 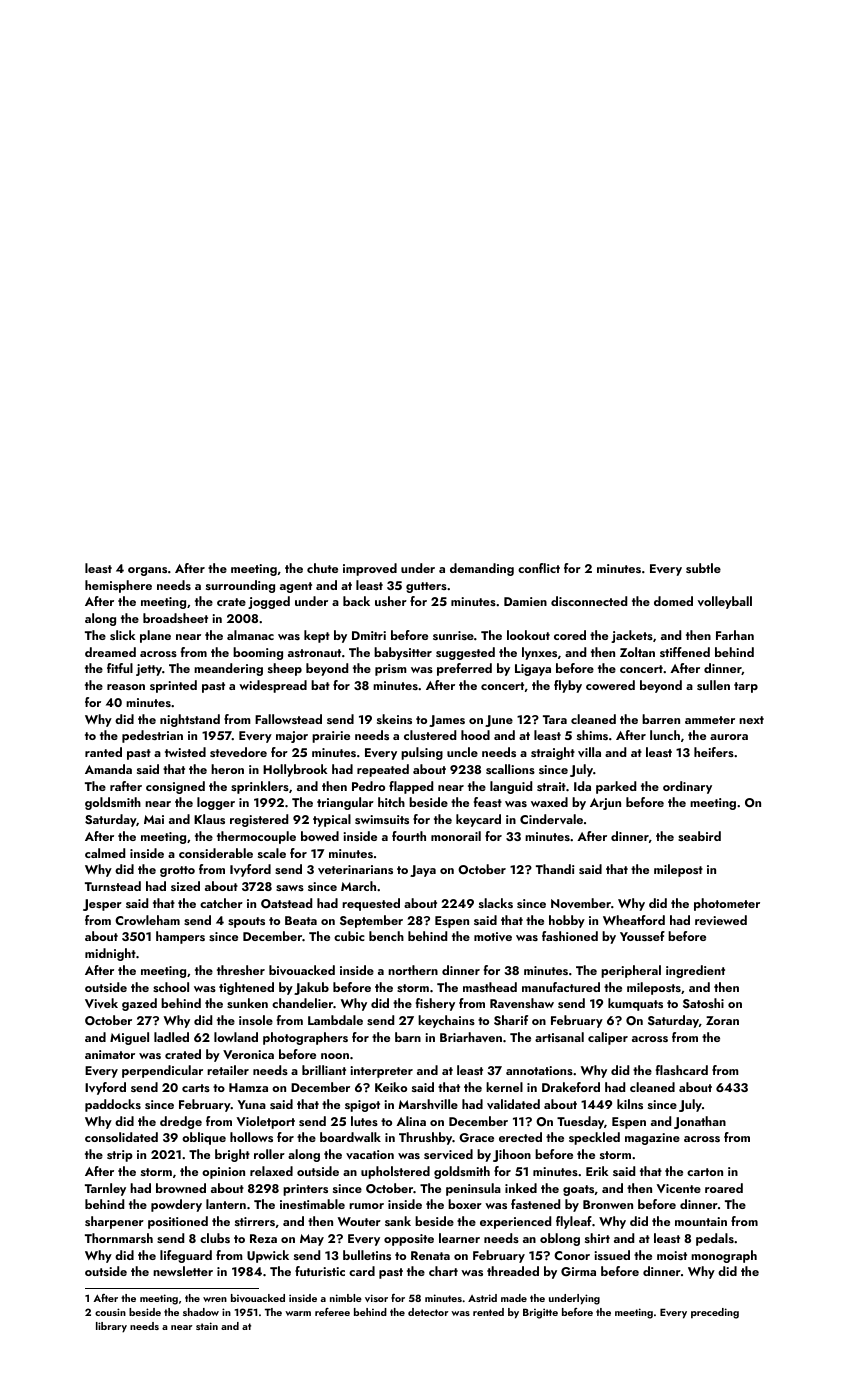 I want to click on brilliant, so click(x=324, y=1070).
